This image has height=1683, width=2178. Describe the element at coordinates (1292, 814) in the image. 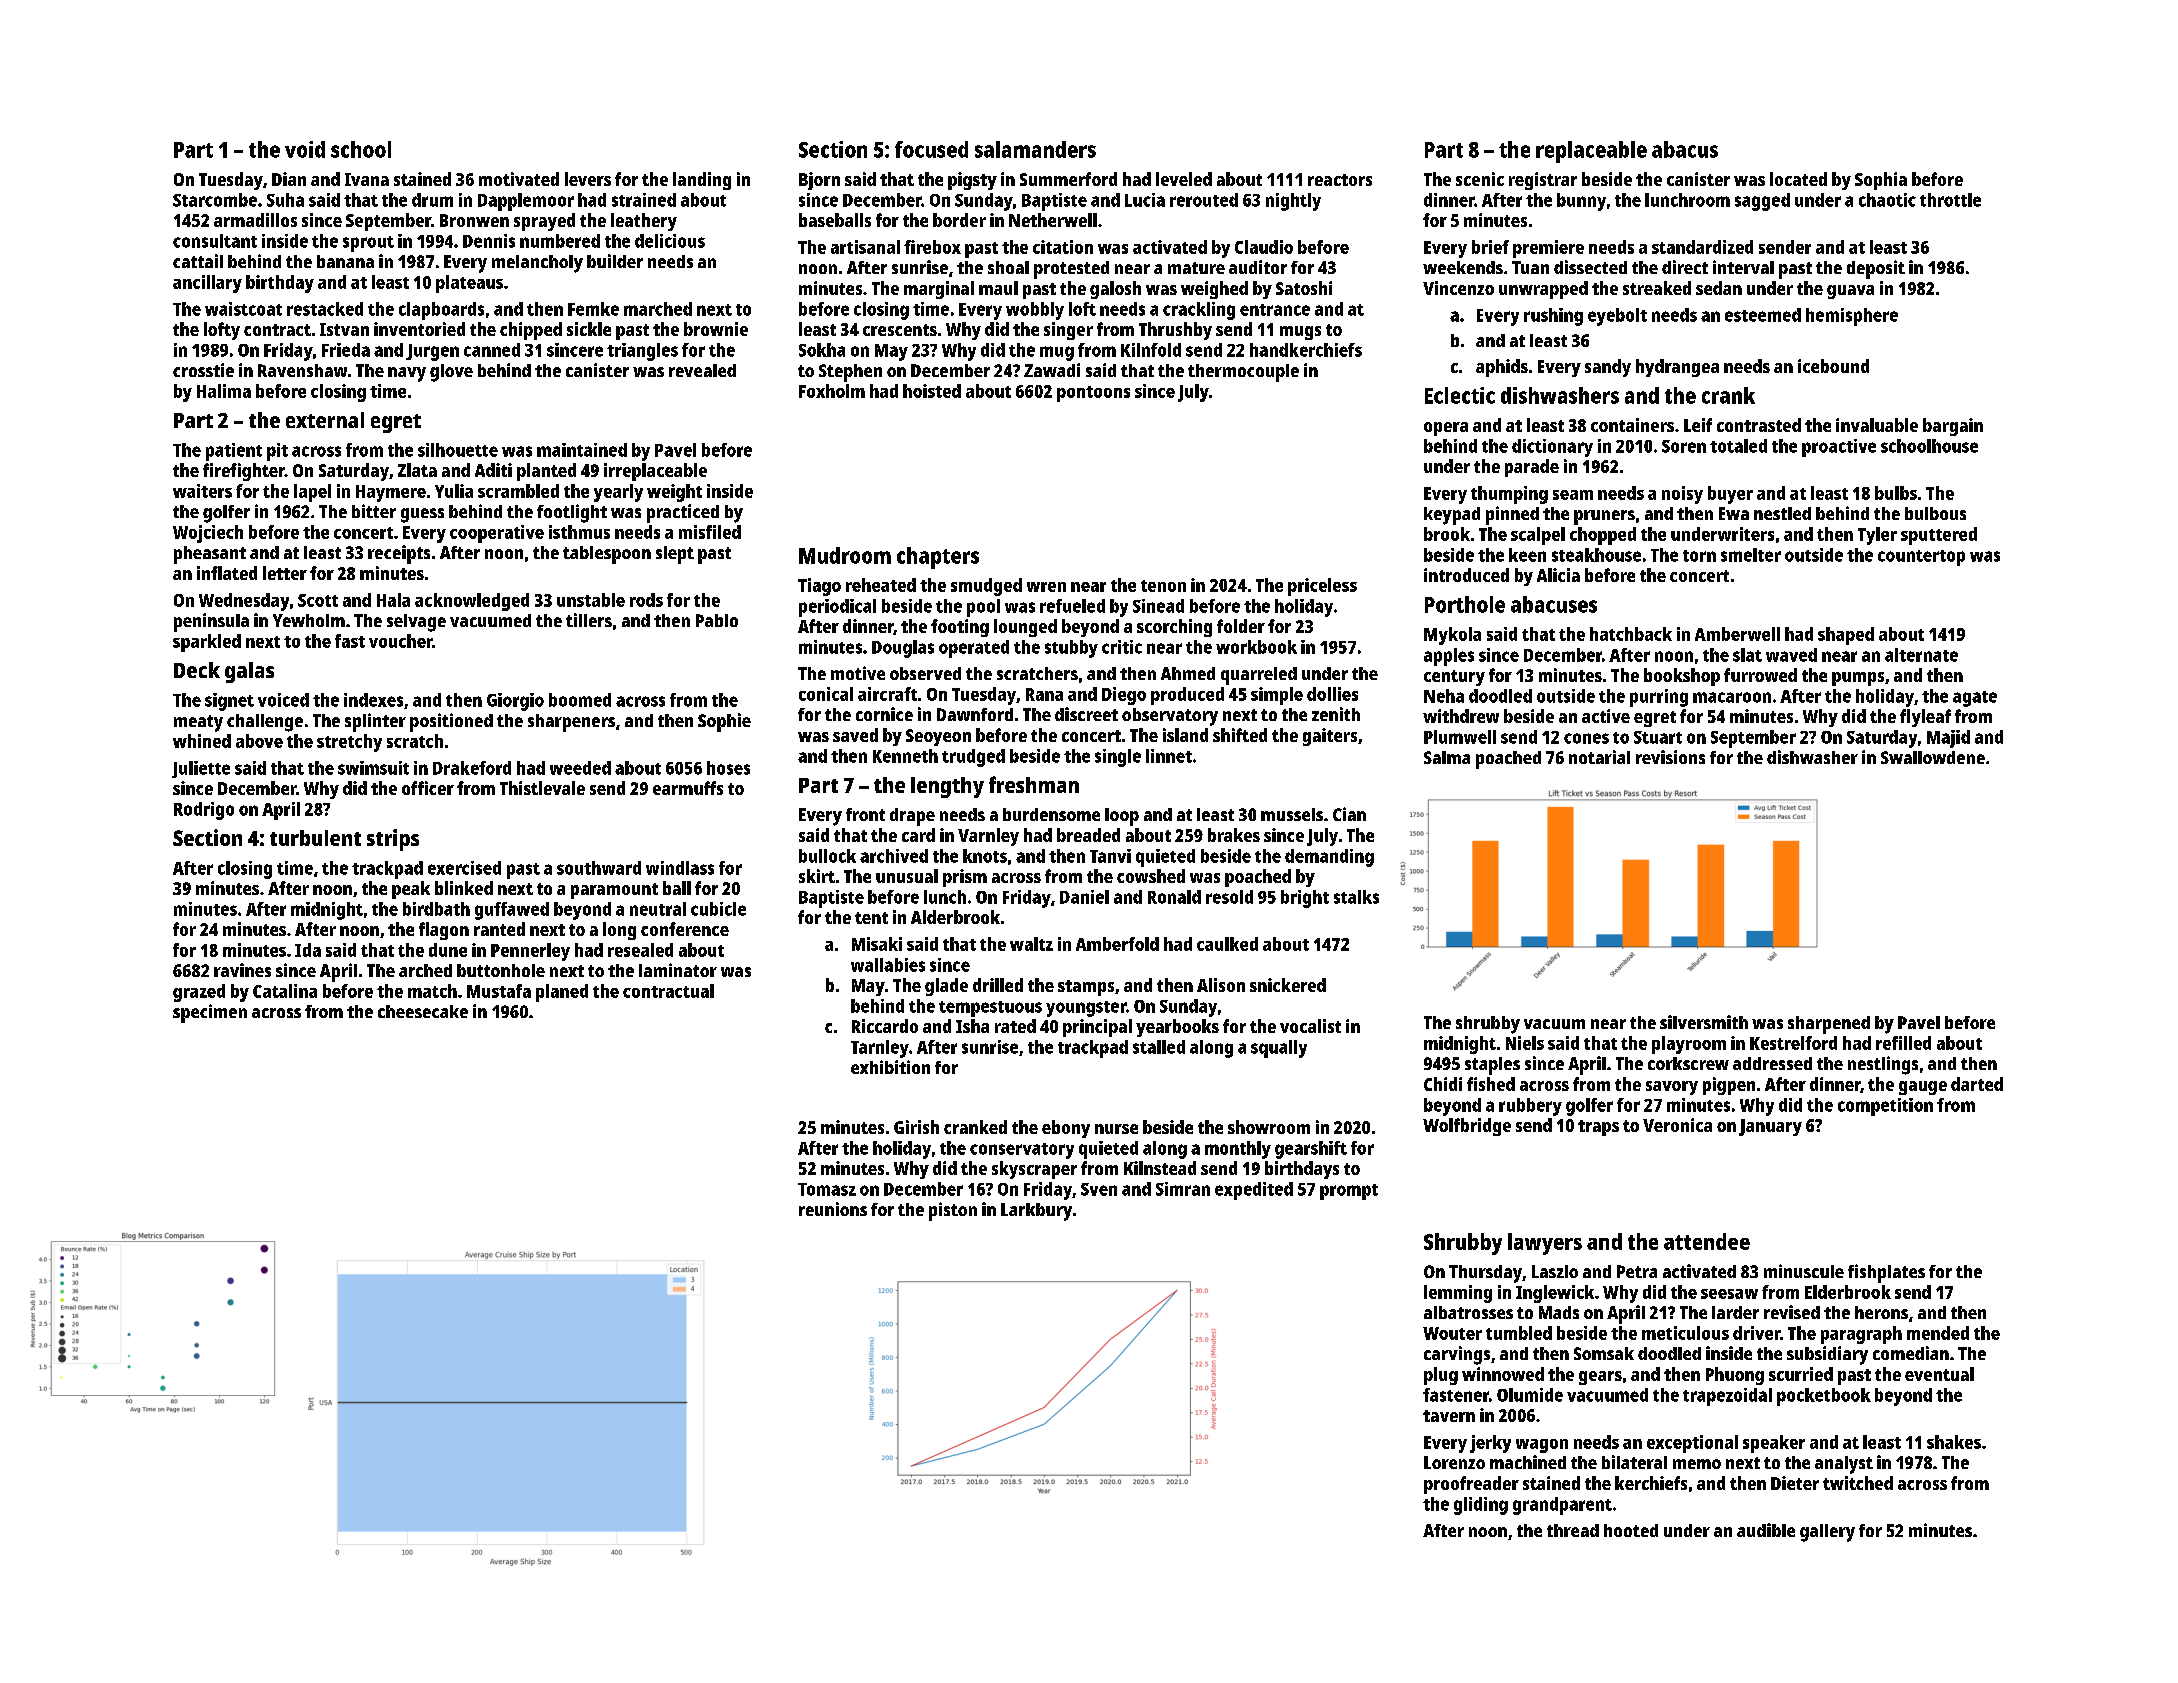

I see `mussels` at that location.
